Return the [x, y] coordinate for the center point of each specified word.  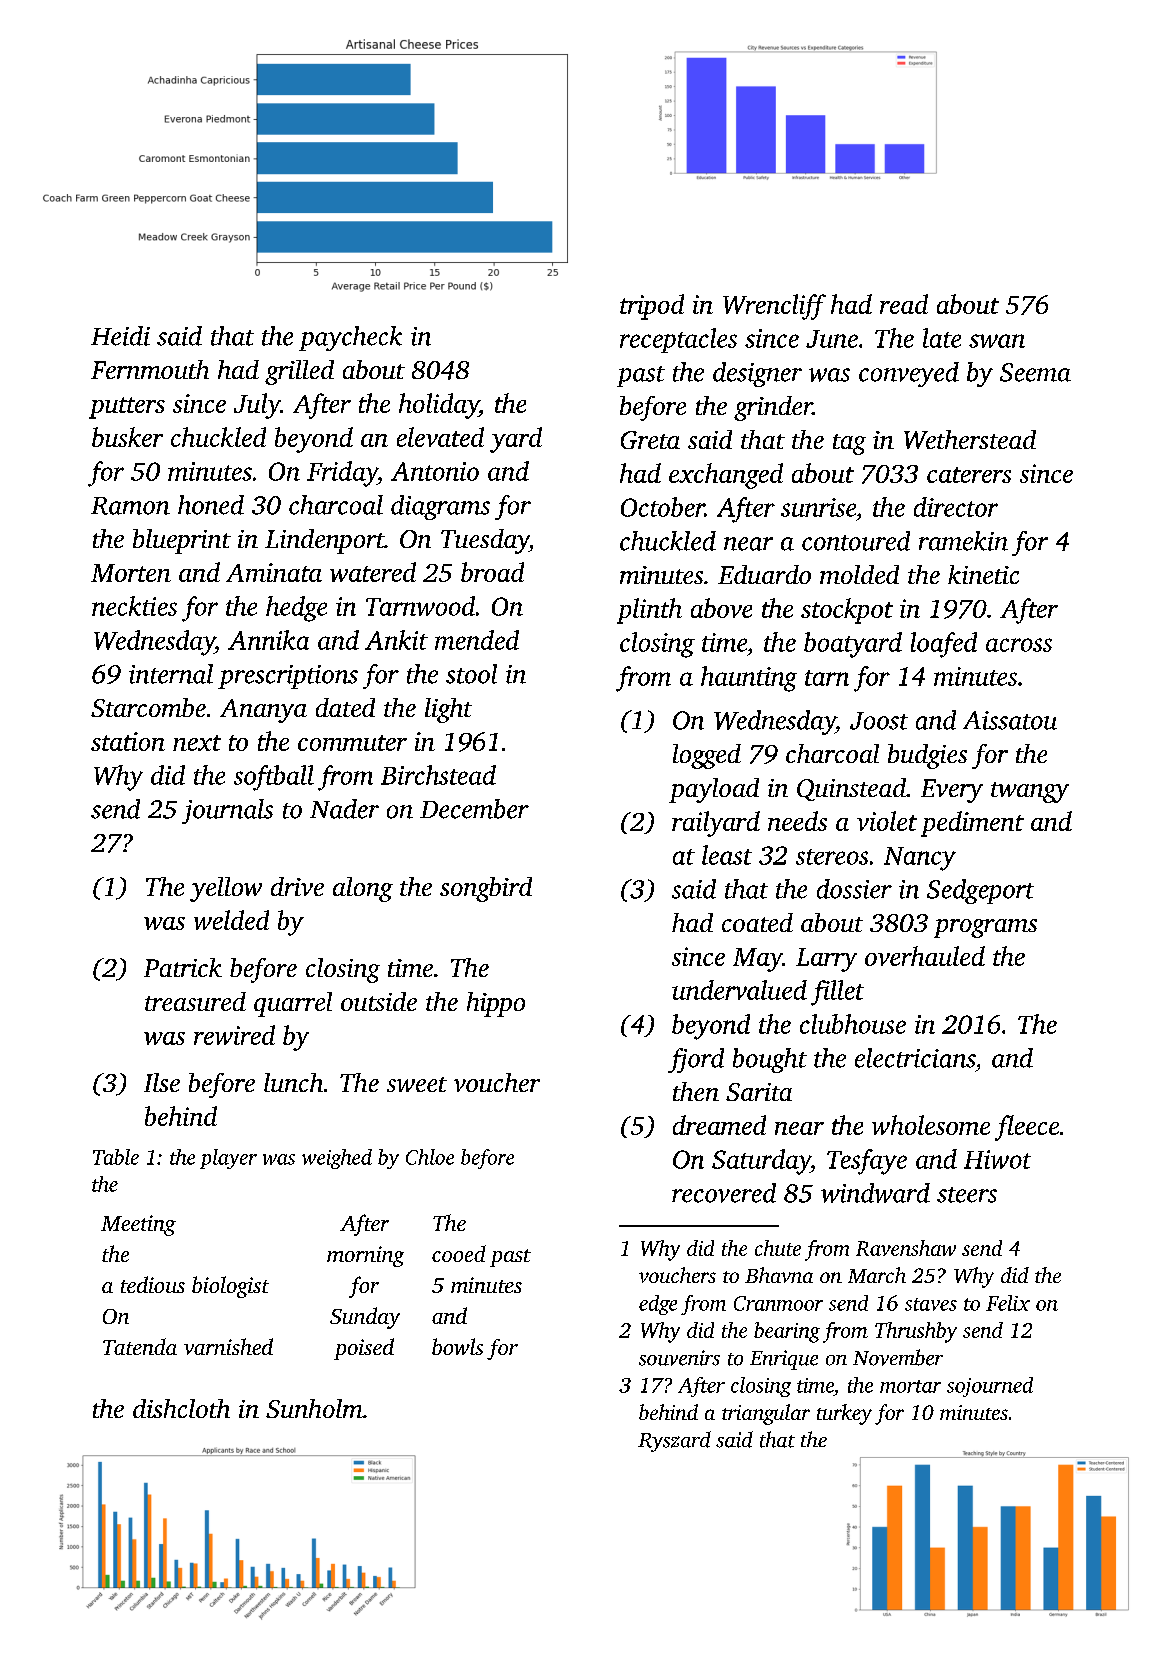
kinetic [983, 574]
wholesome [931, 1125]
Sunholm [314, 1408]
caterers [969, 475]
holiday [439, 406]
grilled [299, 372]
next [197, 743]
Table [116, 1157]
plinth [649, 611]
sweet [417, 1084]
